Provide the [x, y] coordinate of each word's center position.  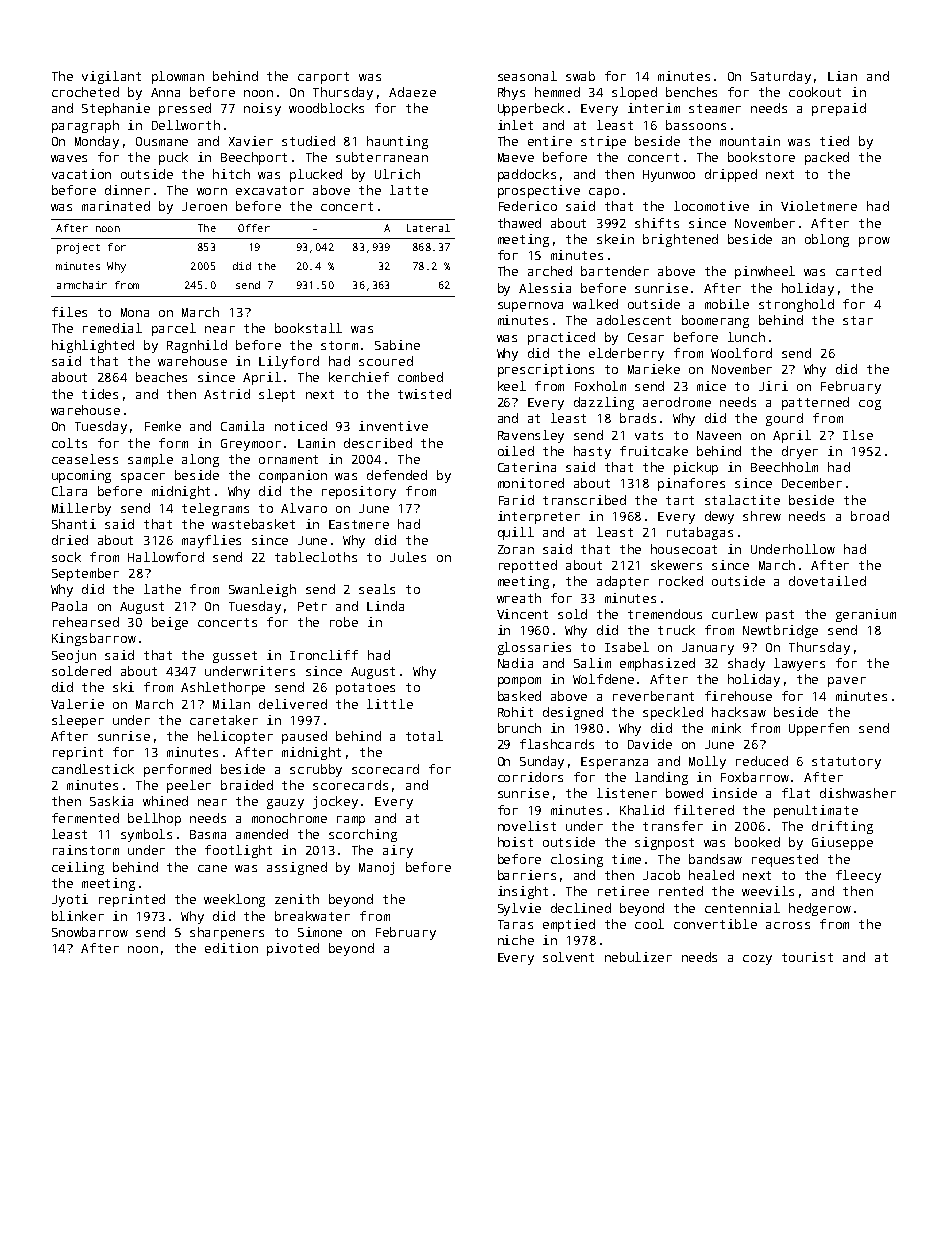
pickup [696, 468]
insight [523, 892]
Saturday [781, 77]
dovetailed [827, 581]
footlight [238, 851]
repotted [528, 566]
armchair [82, 285]
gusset [235, 657]
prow [874, 242]
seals [377, 589]
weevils [768, 891]
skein [615, 239]
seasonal [527, 76]
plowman [178, 77]
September [85, 574]
